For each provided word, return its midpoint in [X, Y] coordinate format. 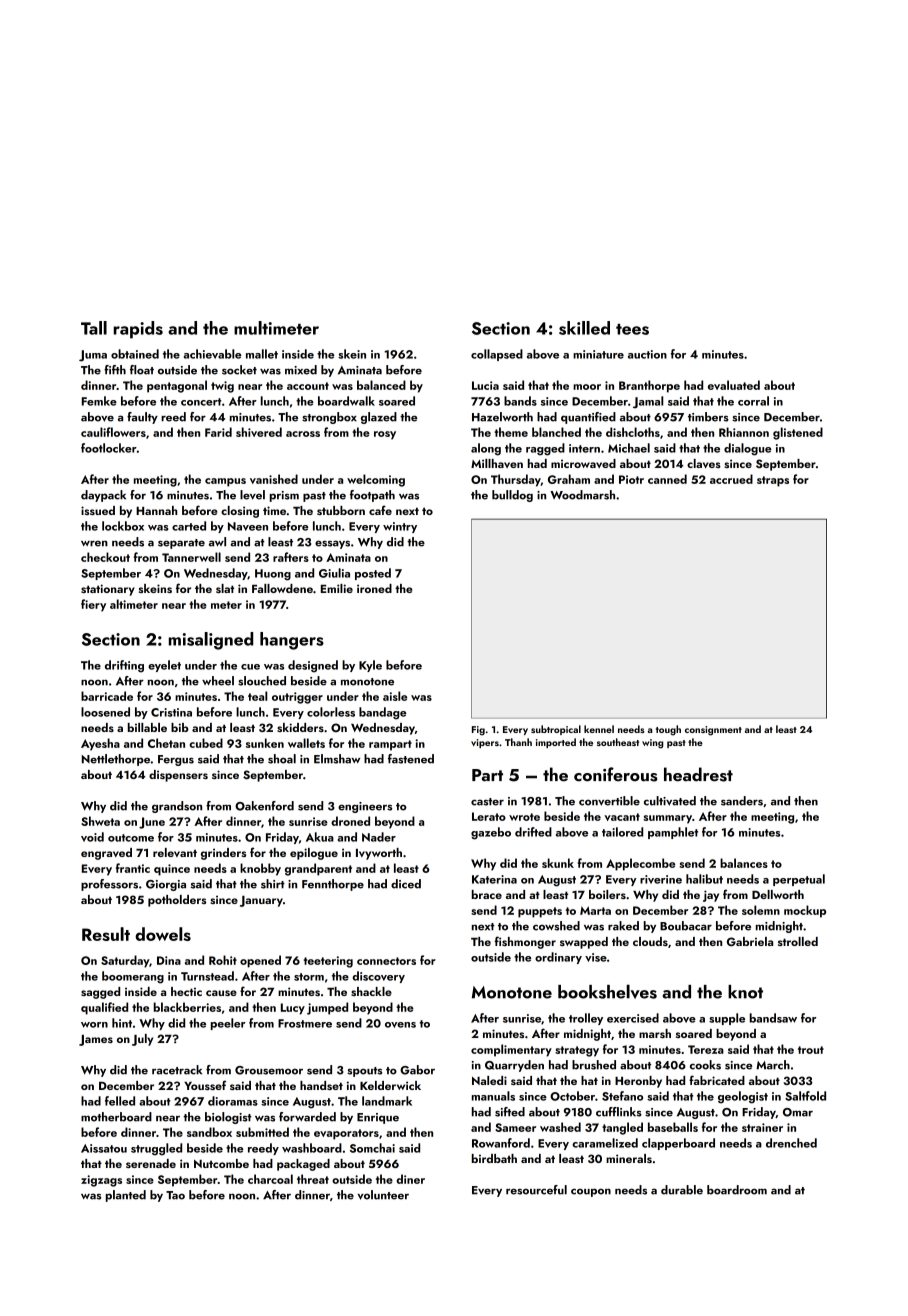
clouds [650, 941]
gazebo [491, 833]
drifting [124, 666]
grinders [223, 854]
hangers [292, 641]
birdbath [494, 1158]
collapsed [497, 355]
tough [668, 730]
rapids [138, 330]
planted [126, 1196]
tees [632, 329]
